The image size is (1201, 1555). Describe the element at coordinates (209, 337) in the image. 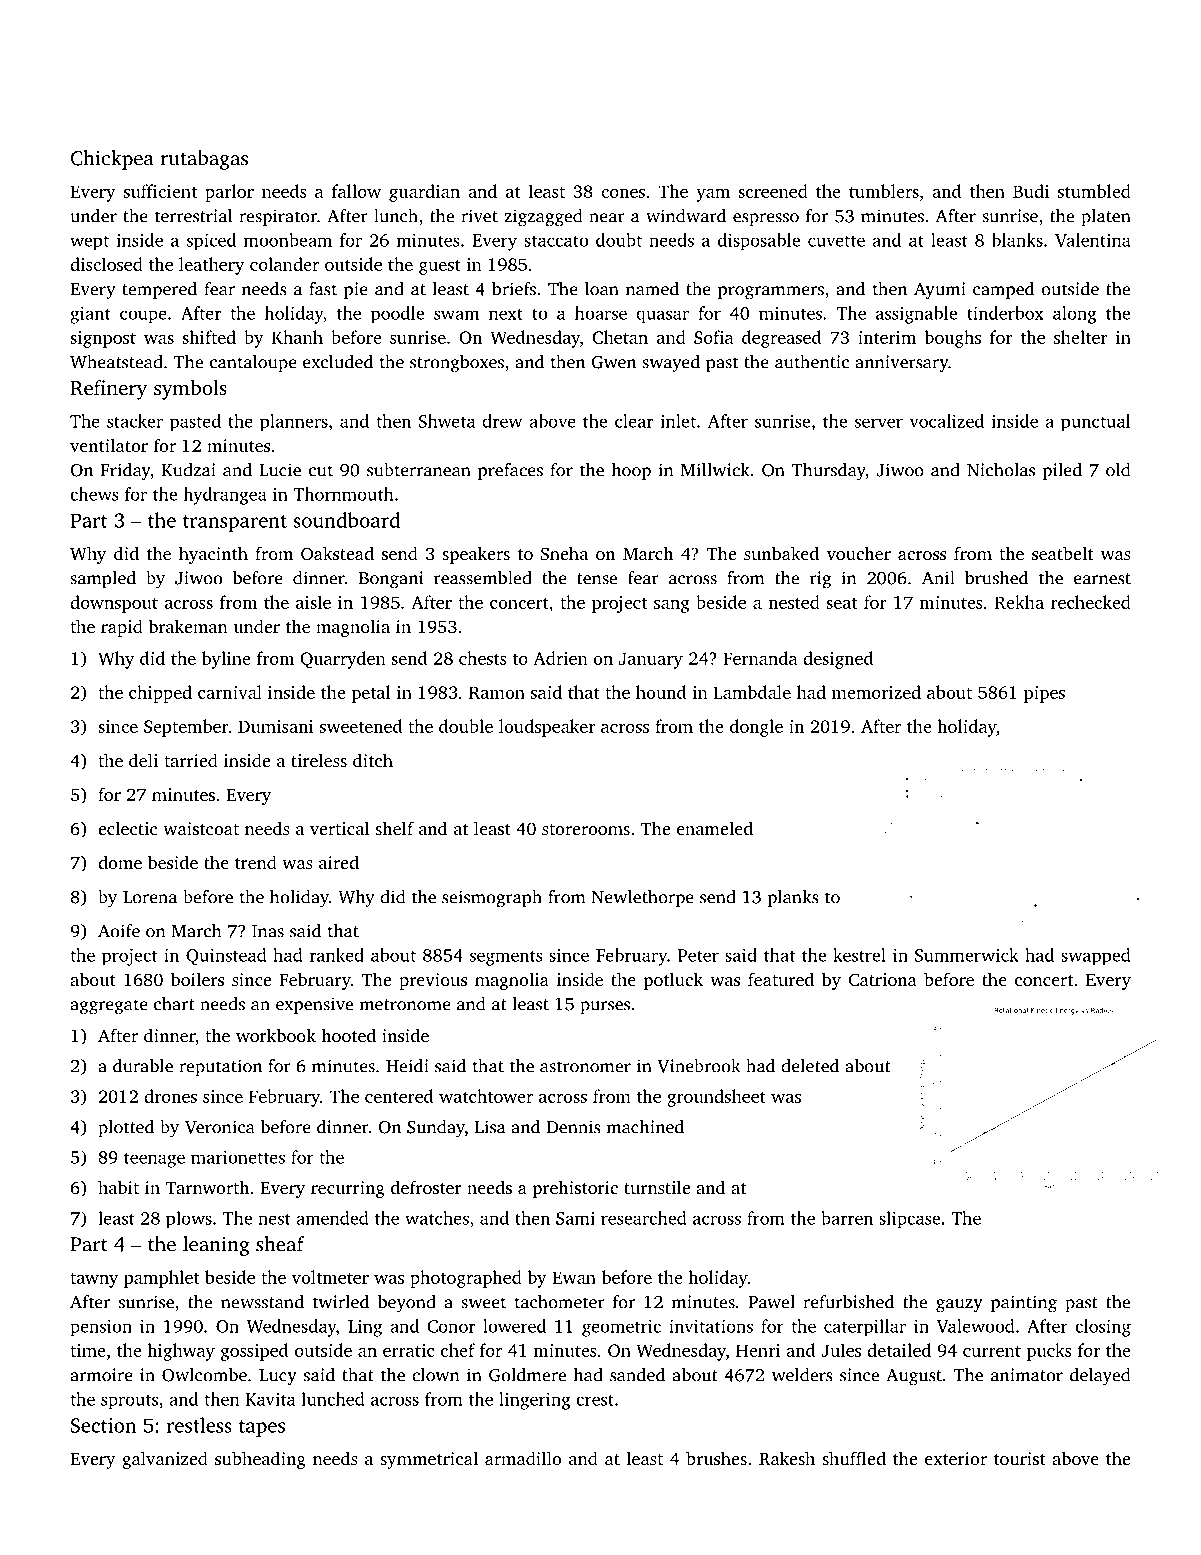

I see `shifted` at that location.
